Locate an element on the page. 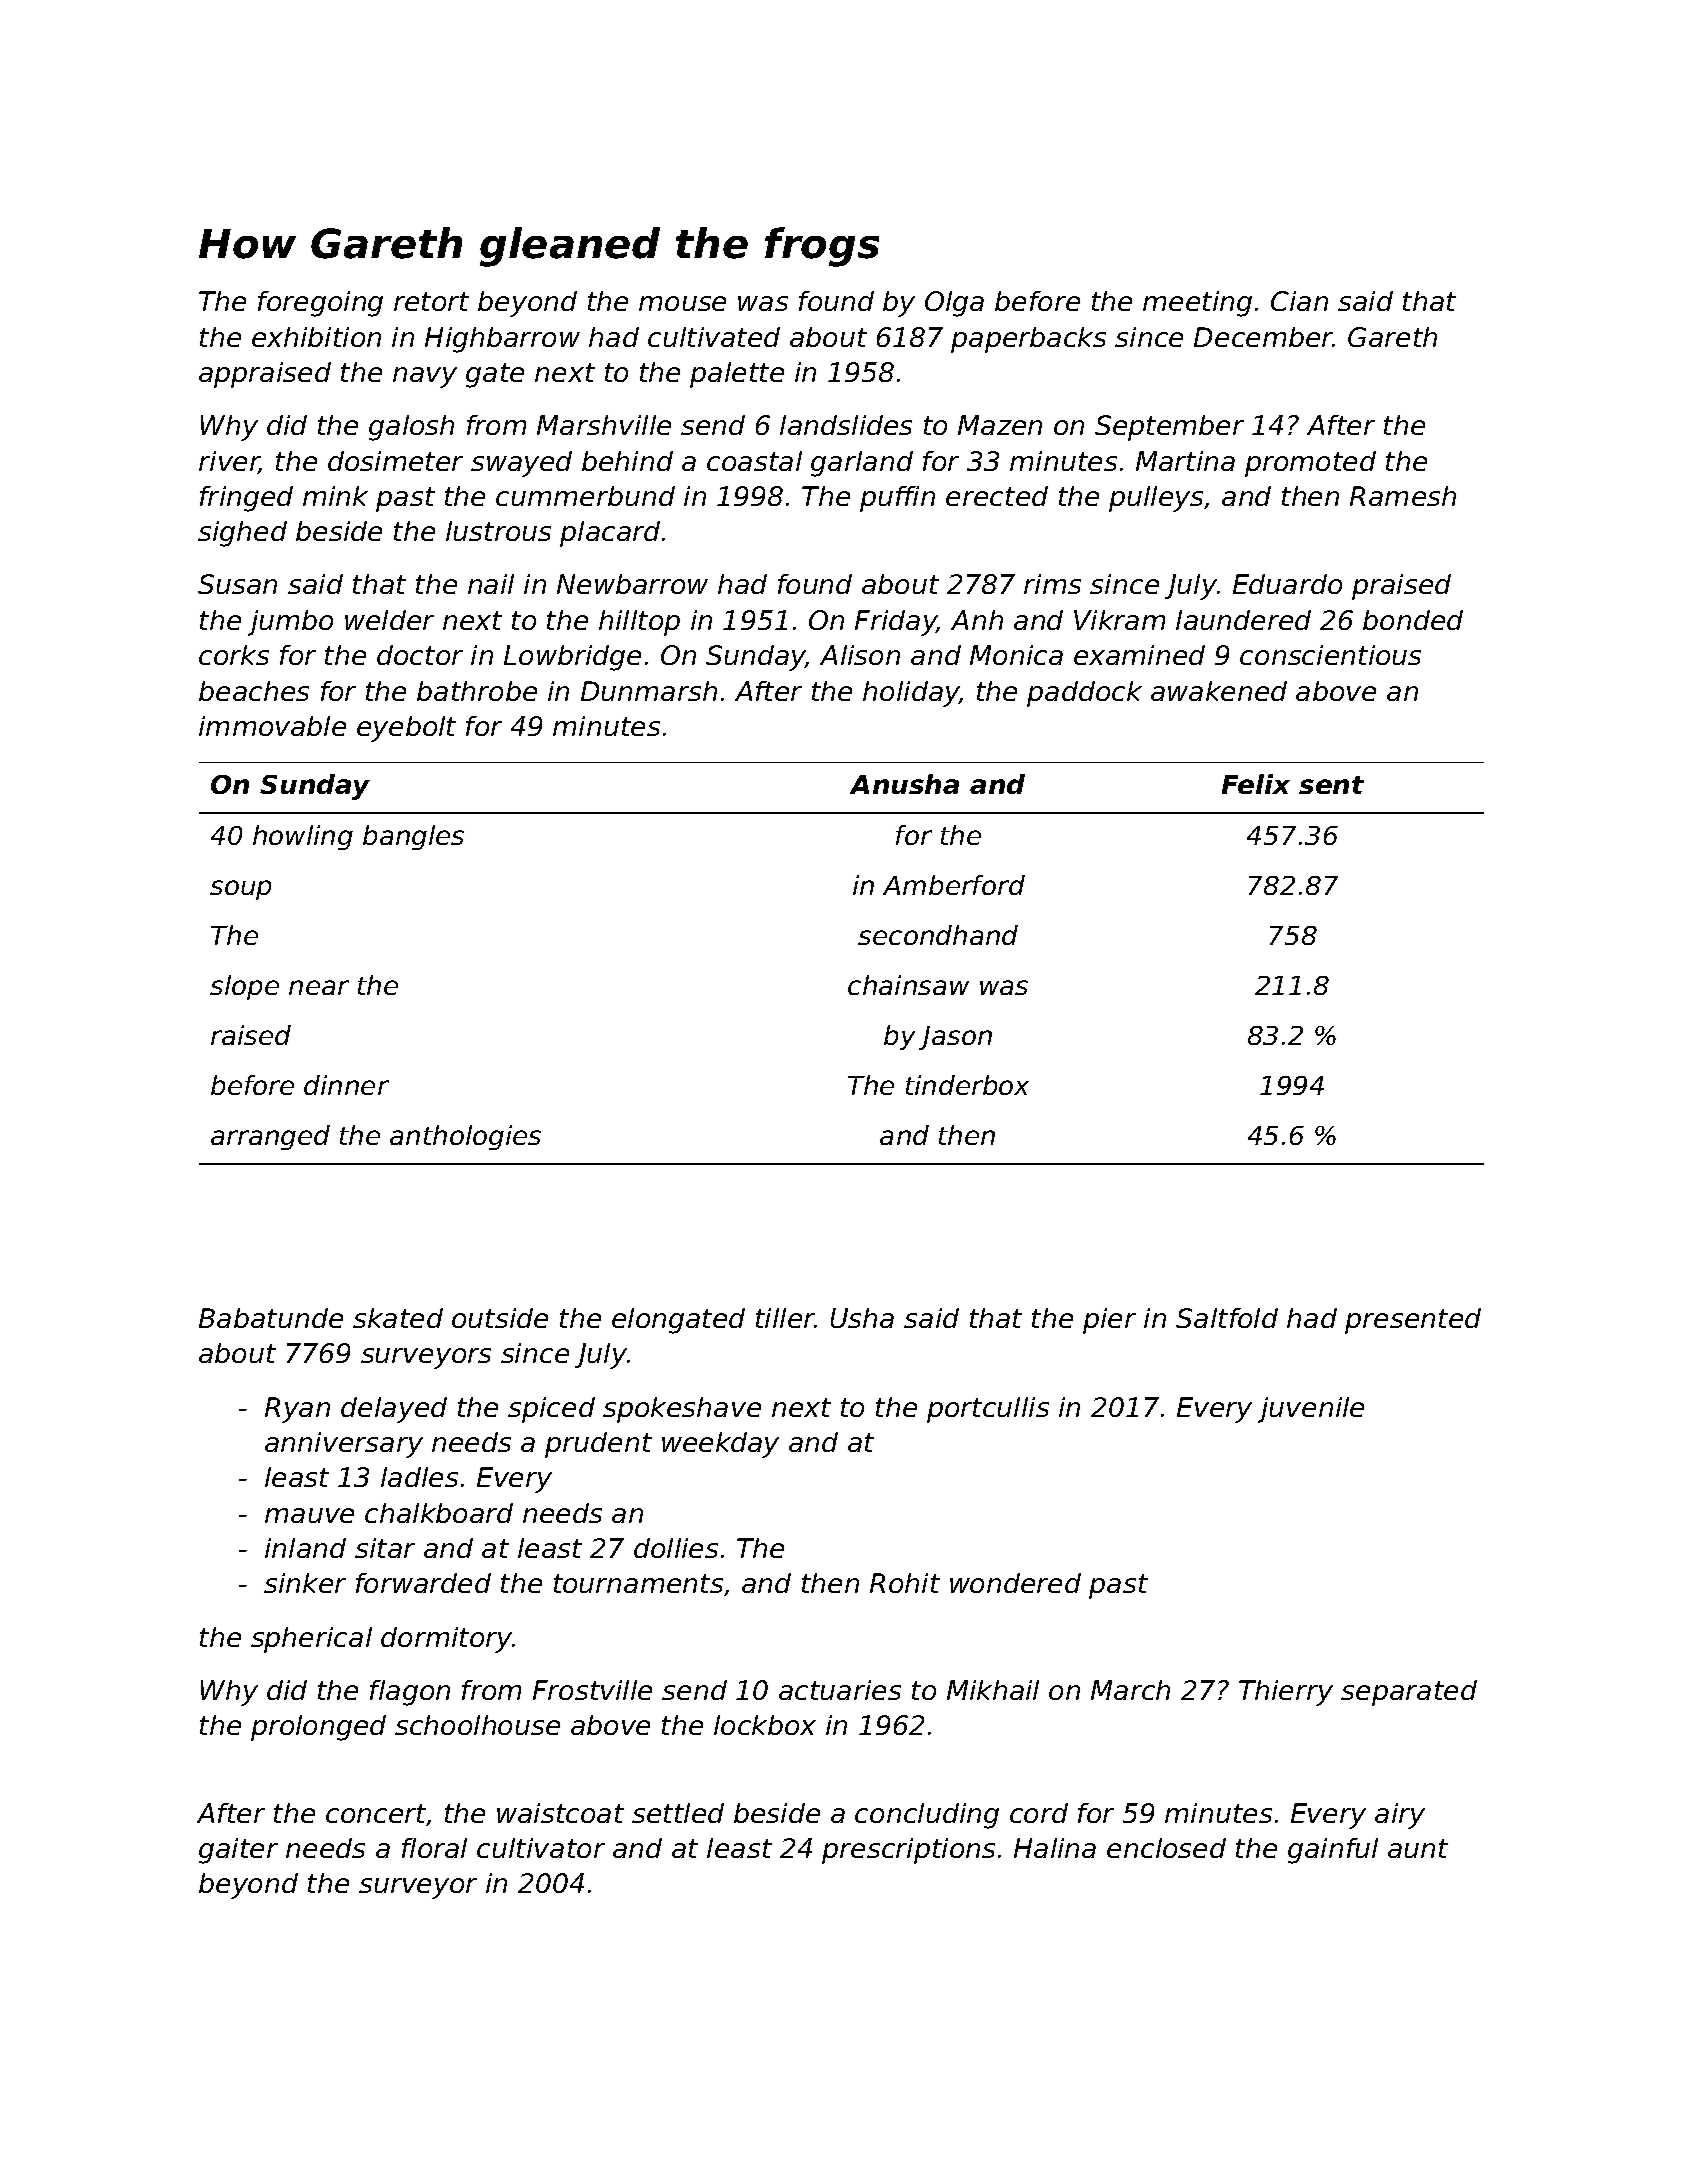 This document has width=1683, height=2178. outside is located at coordinates (500, 1318).
